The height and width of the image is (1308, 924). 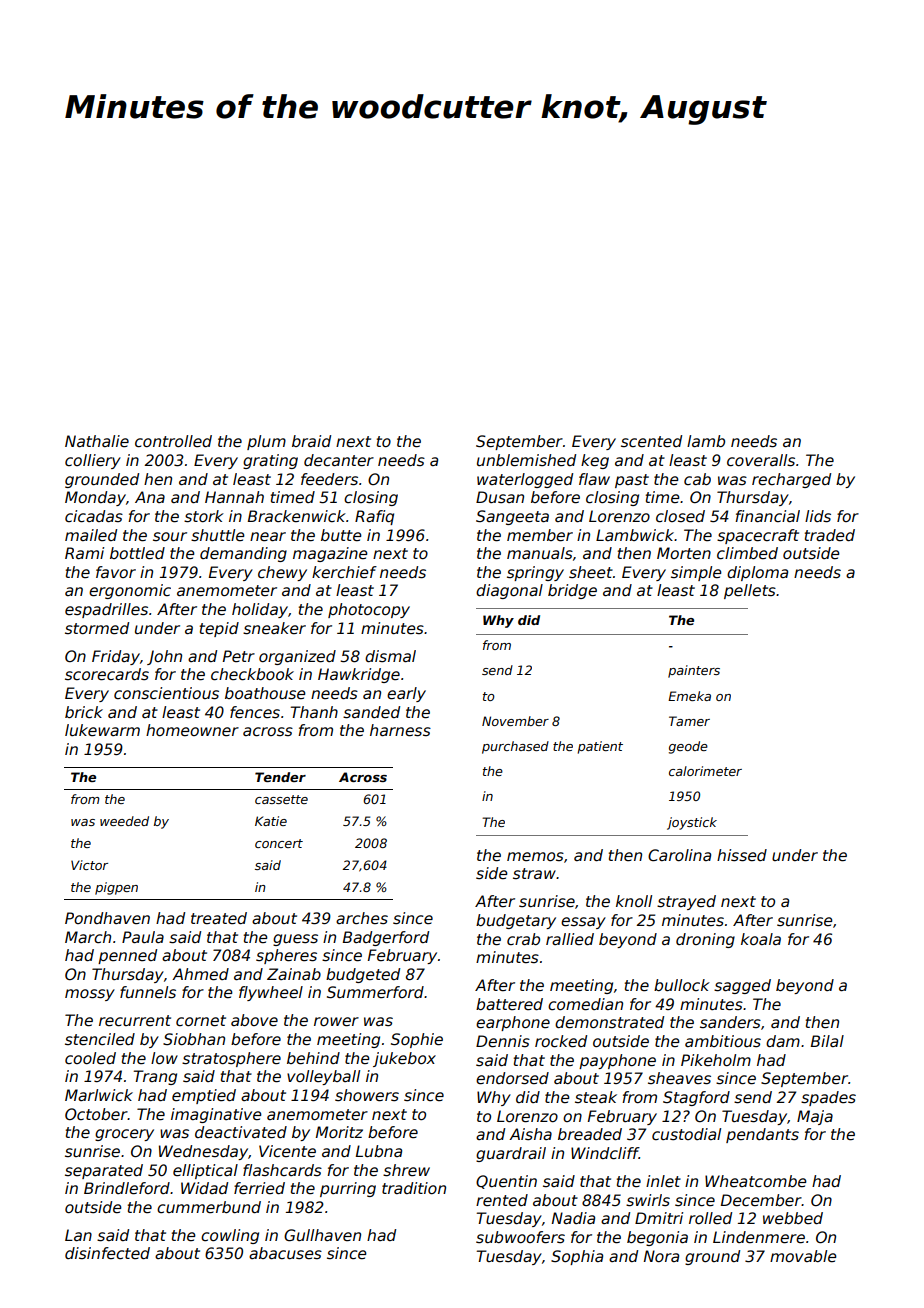 What do you see at coordinates (515, 747) in the image?
I see `purchased` at bounding box center [515, 747].
